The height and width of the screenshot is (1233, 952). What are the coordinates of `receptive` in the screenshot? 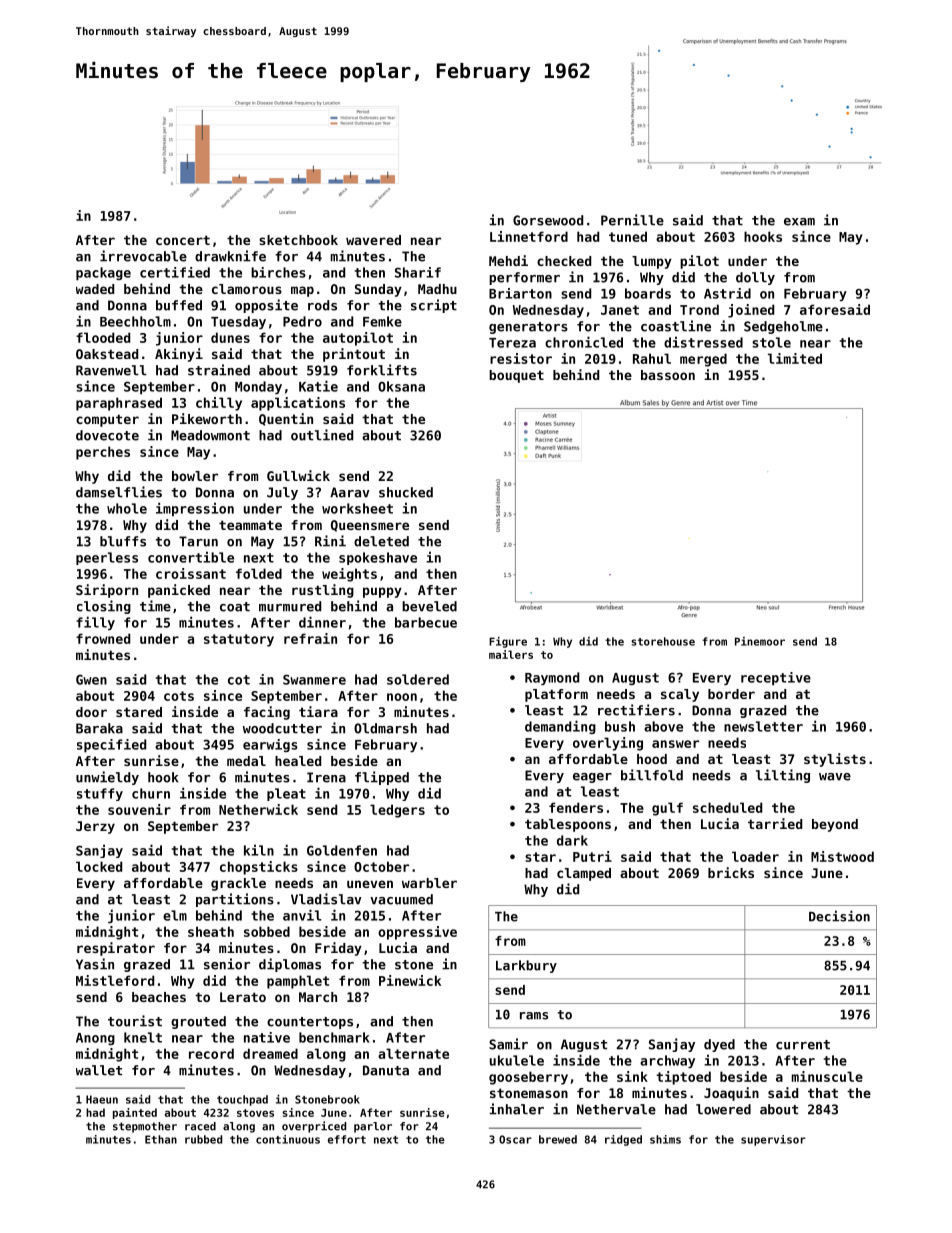 It's located at (776, 679).
